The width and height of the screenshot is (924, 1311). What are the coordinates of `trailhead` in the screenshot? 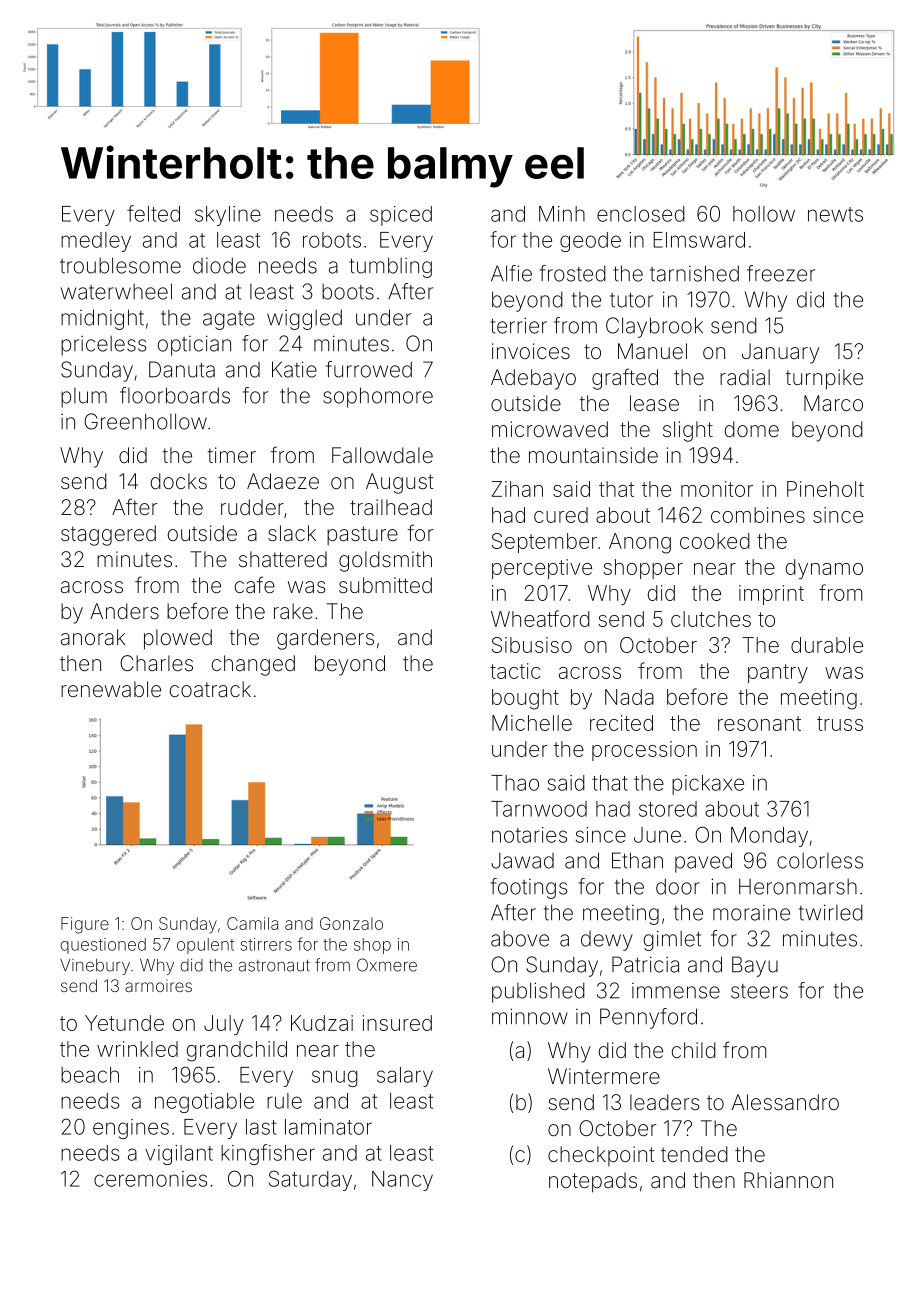 It's located at (391, 507).
